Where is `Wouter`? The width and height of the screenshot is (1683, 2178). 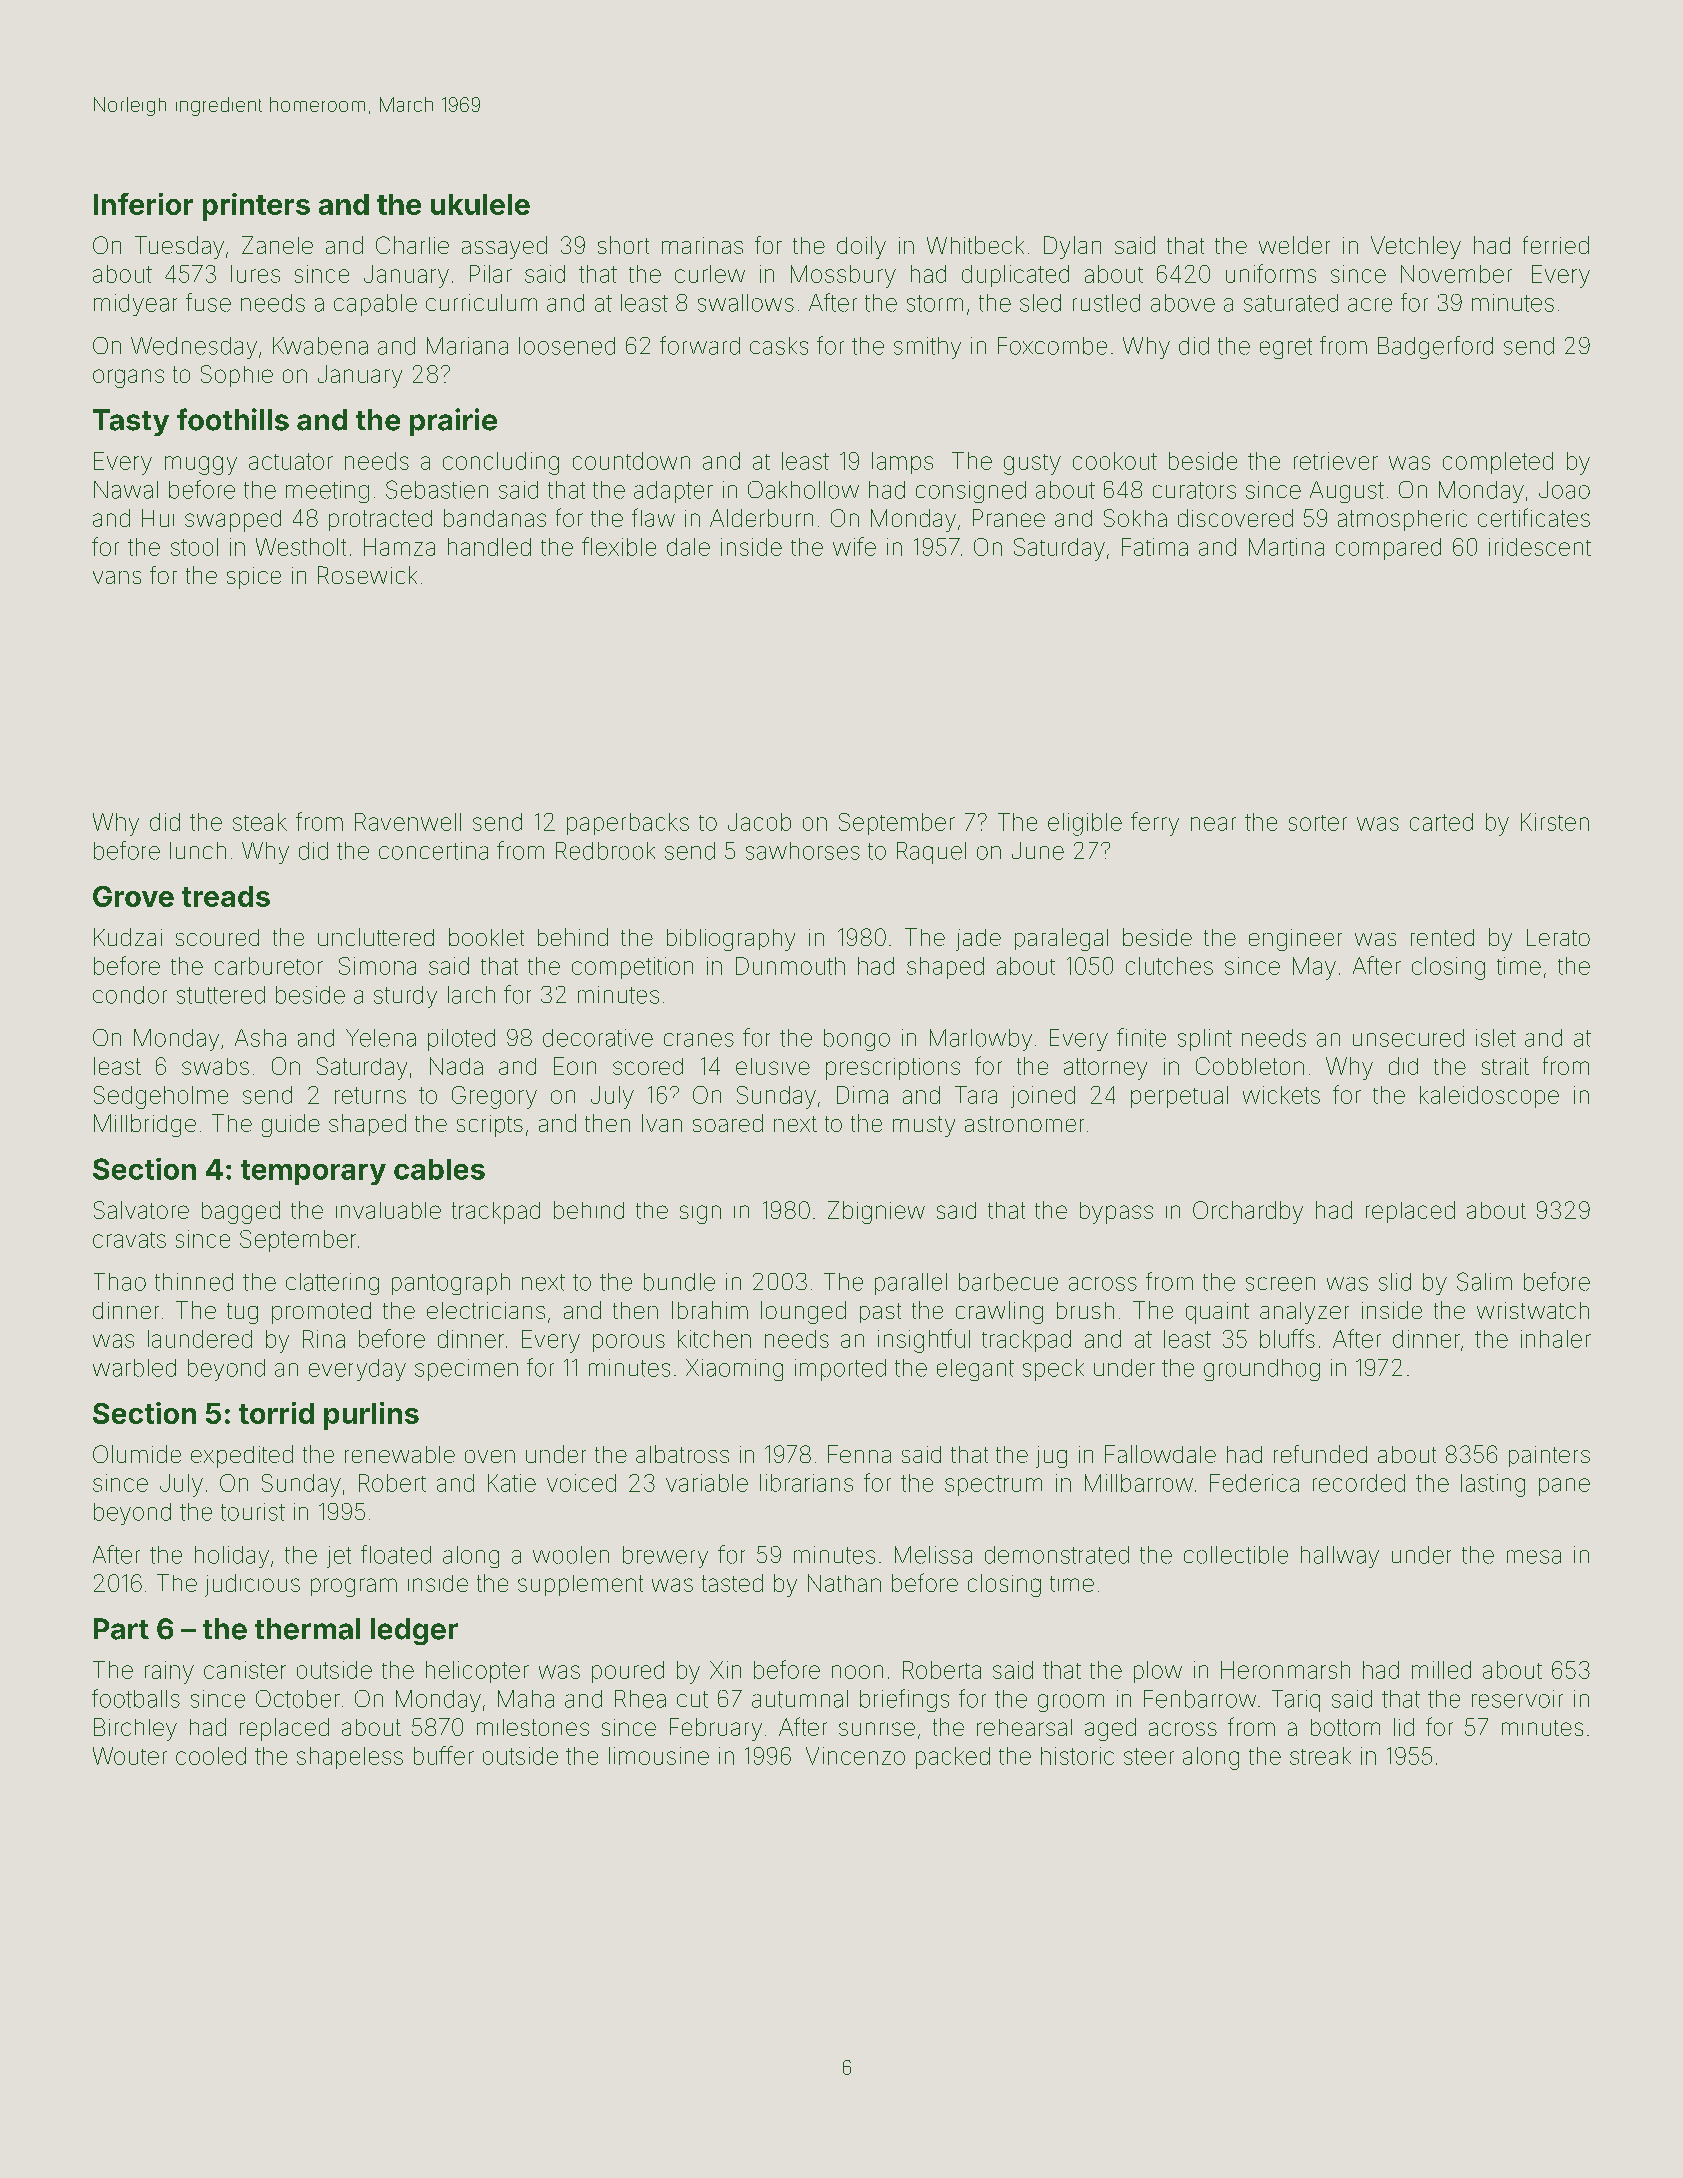 Wouter is located at coordinates (130, 1756).
